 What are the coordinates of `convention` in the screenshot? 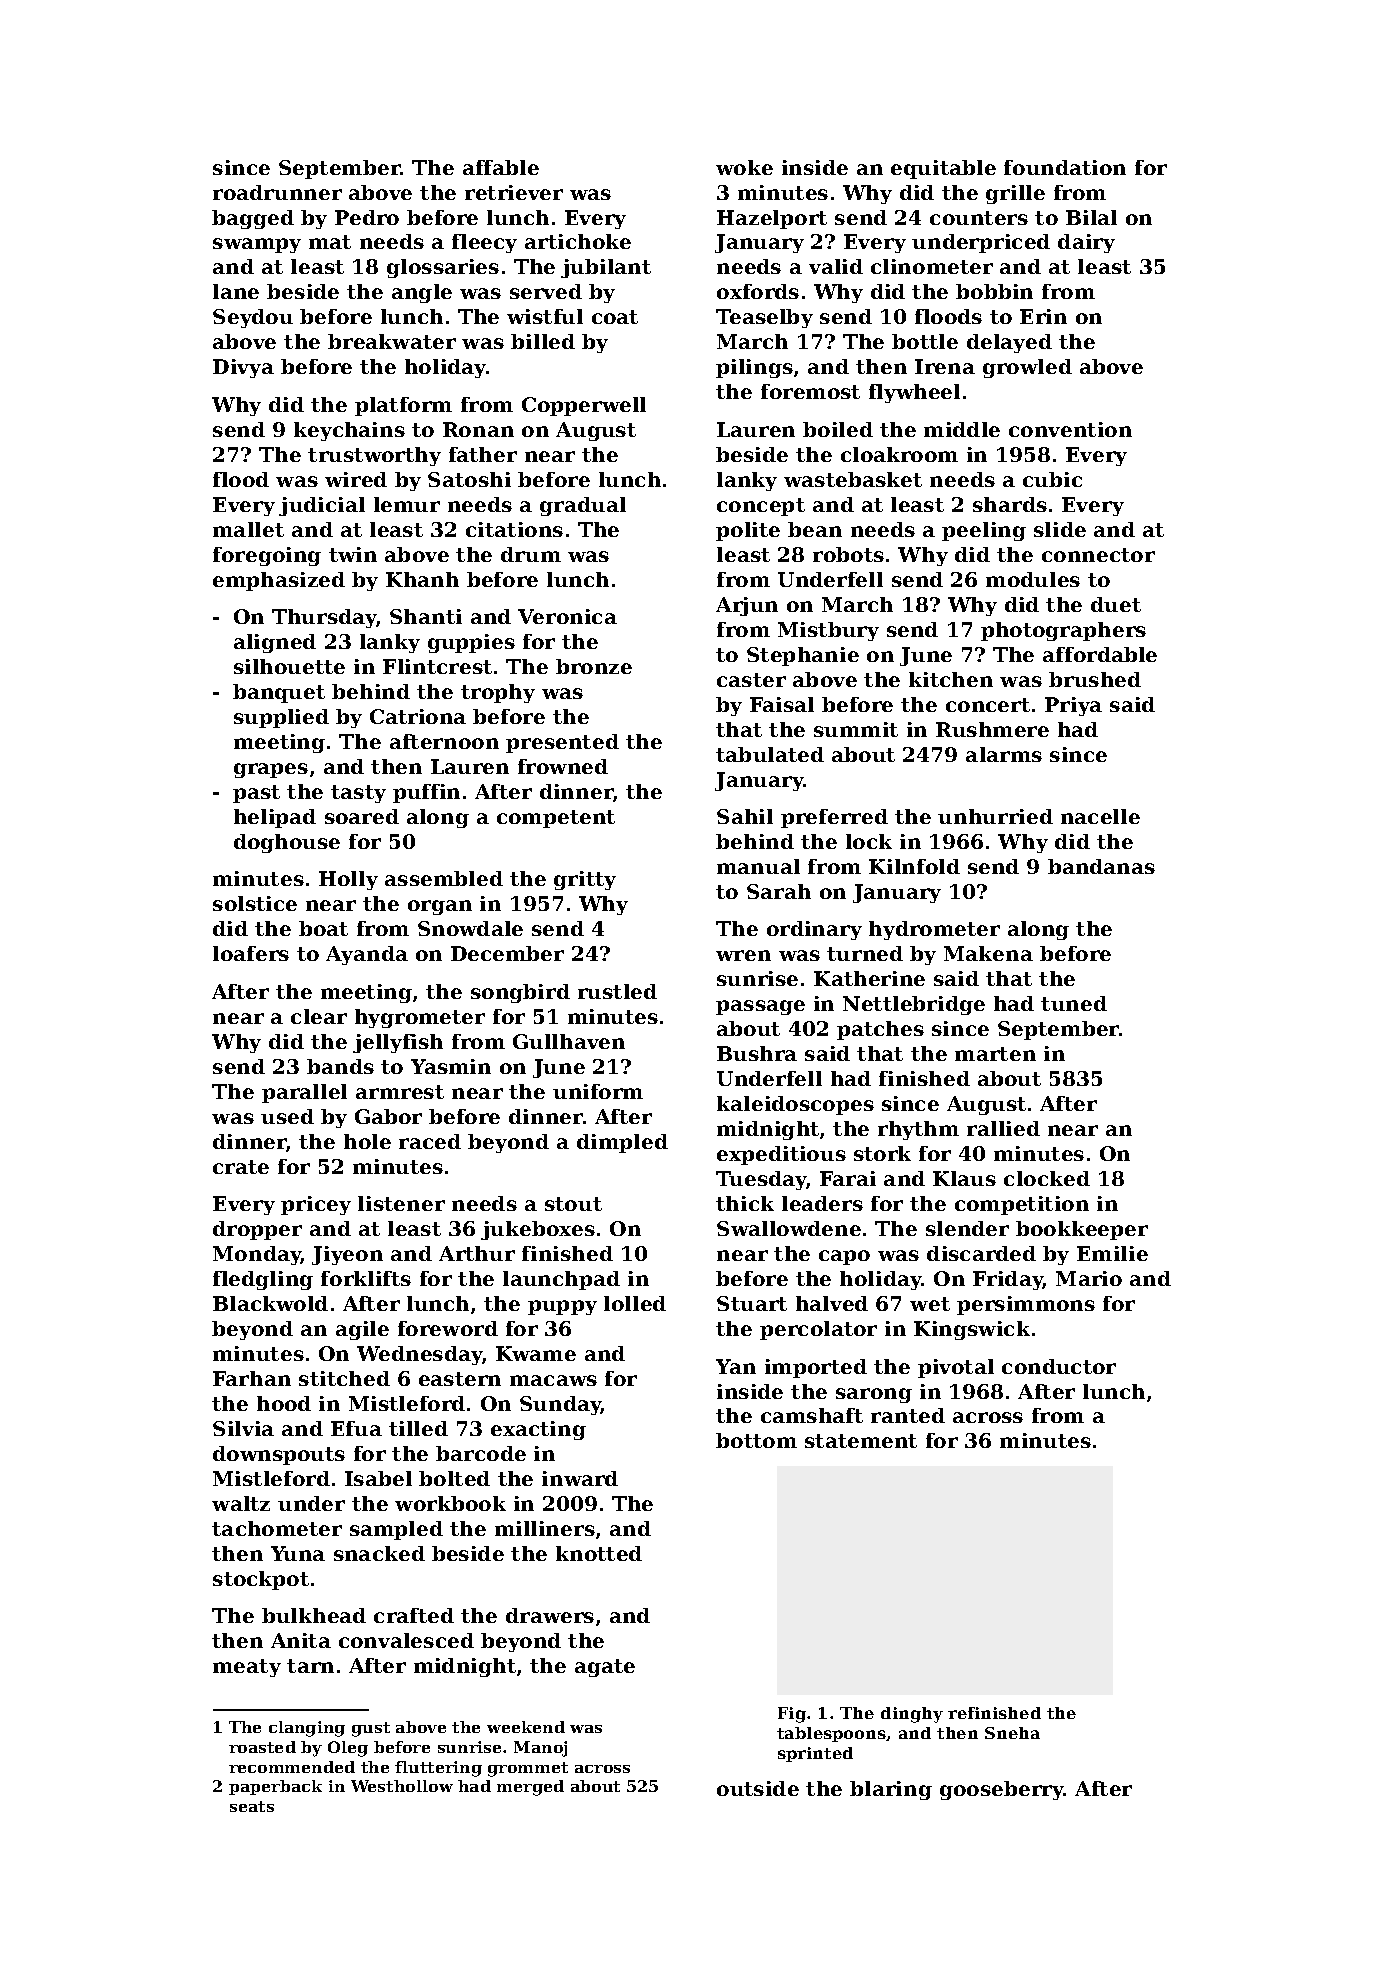 It's located at (1070, 429).
